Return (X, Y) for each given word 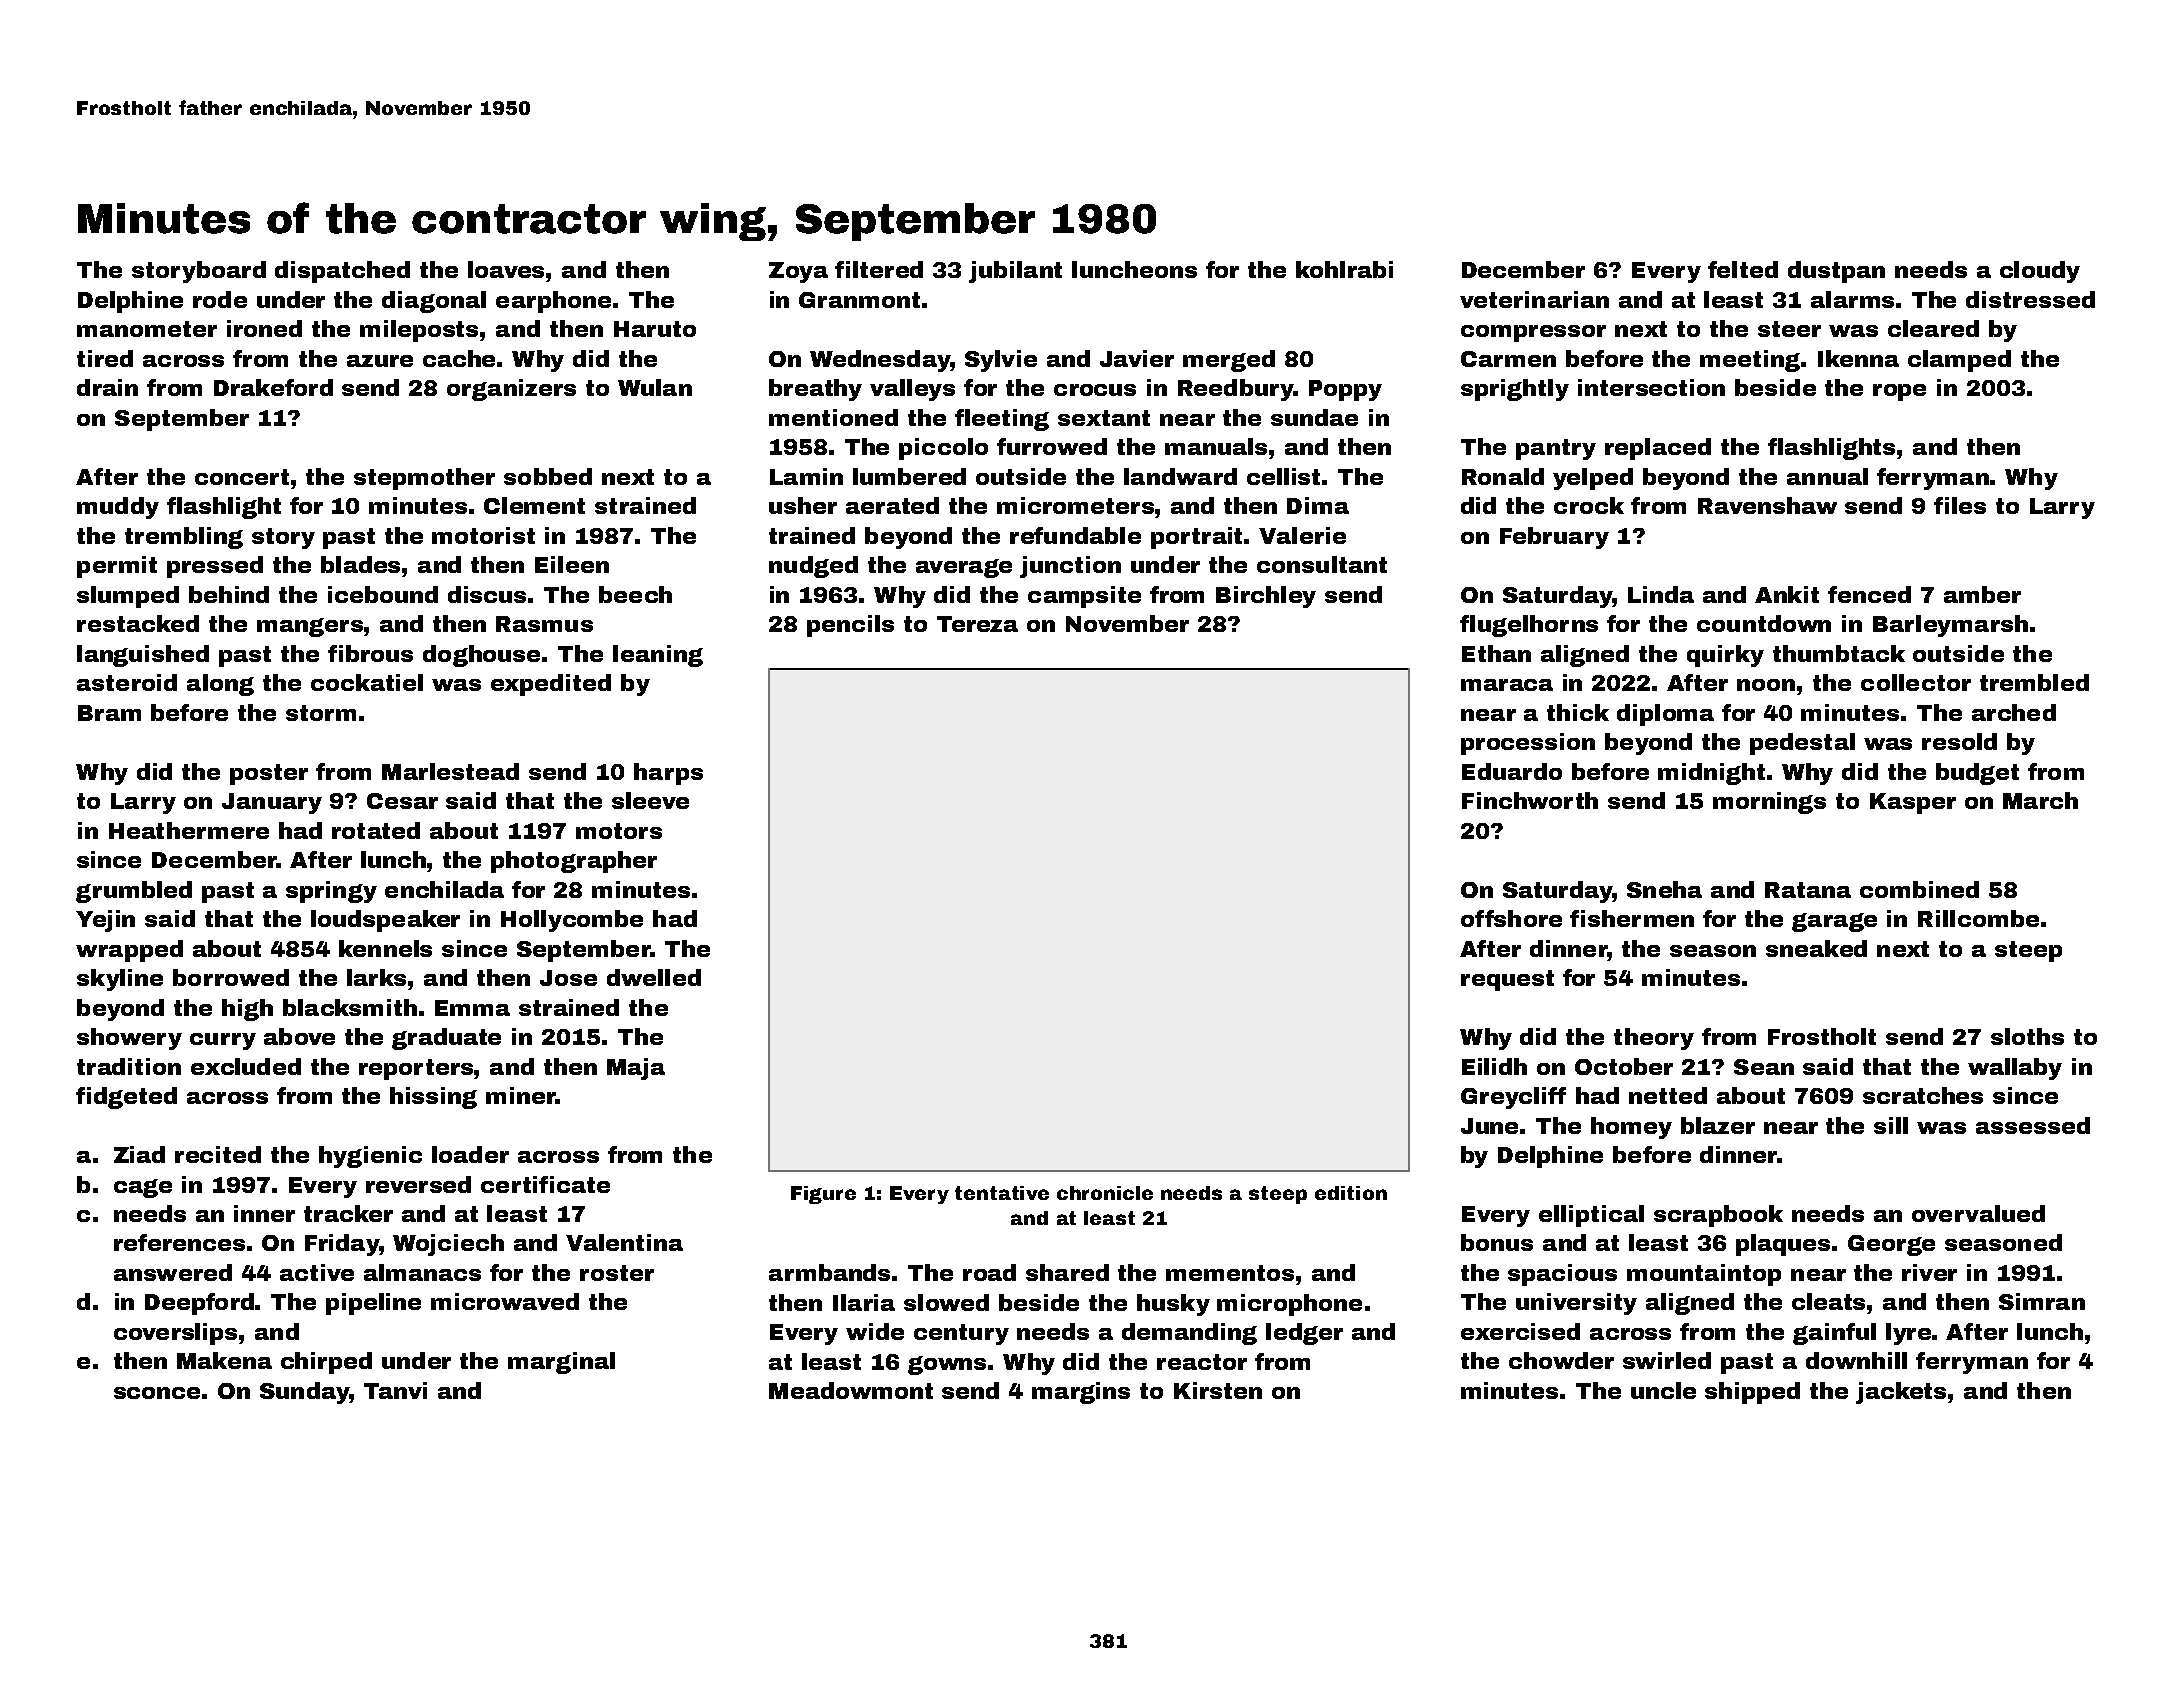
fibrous (370, 653)
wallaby (2015, 1069)
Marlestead (450, 771)
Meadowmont (851, 1390)
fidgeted (126, 1098)
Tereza (977, 624)
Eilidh (1494, 1066)
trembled (2034, 682)
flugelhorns (1529, 626)
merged (1229, 361)
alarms (1852, 299)
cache (460, 358)
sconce (158, 1393)
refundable (1075, 535)
